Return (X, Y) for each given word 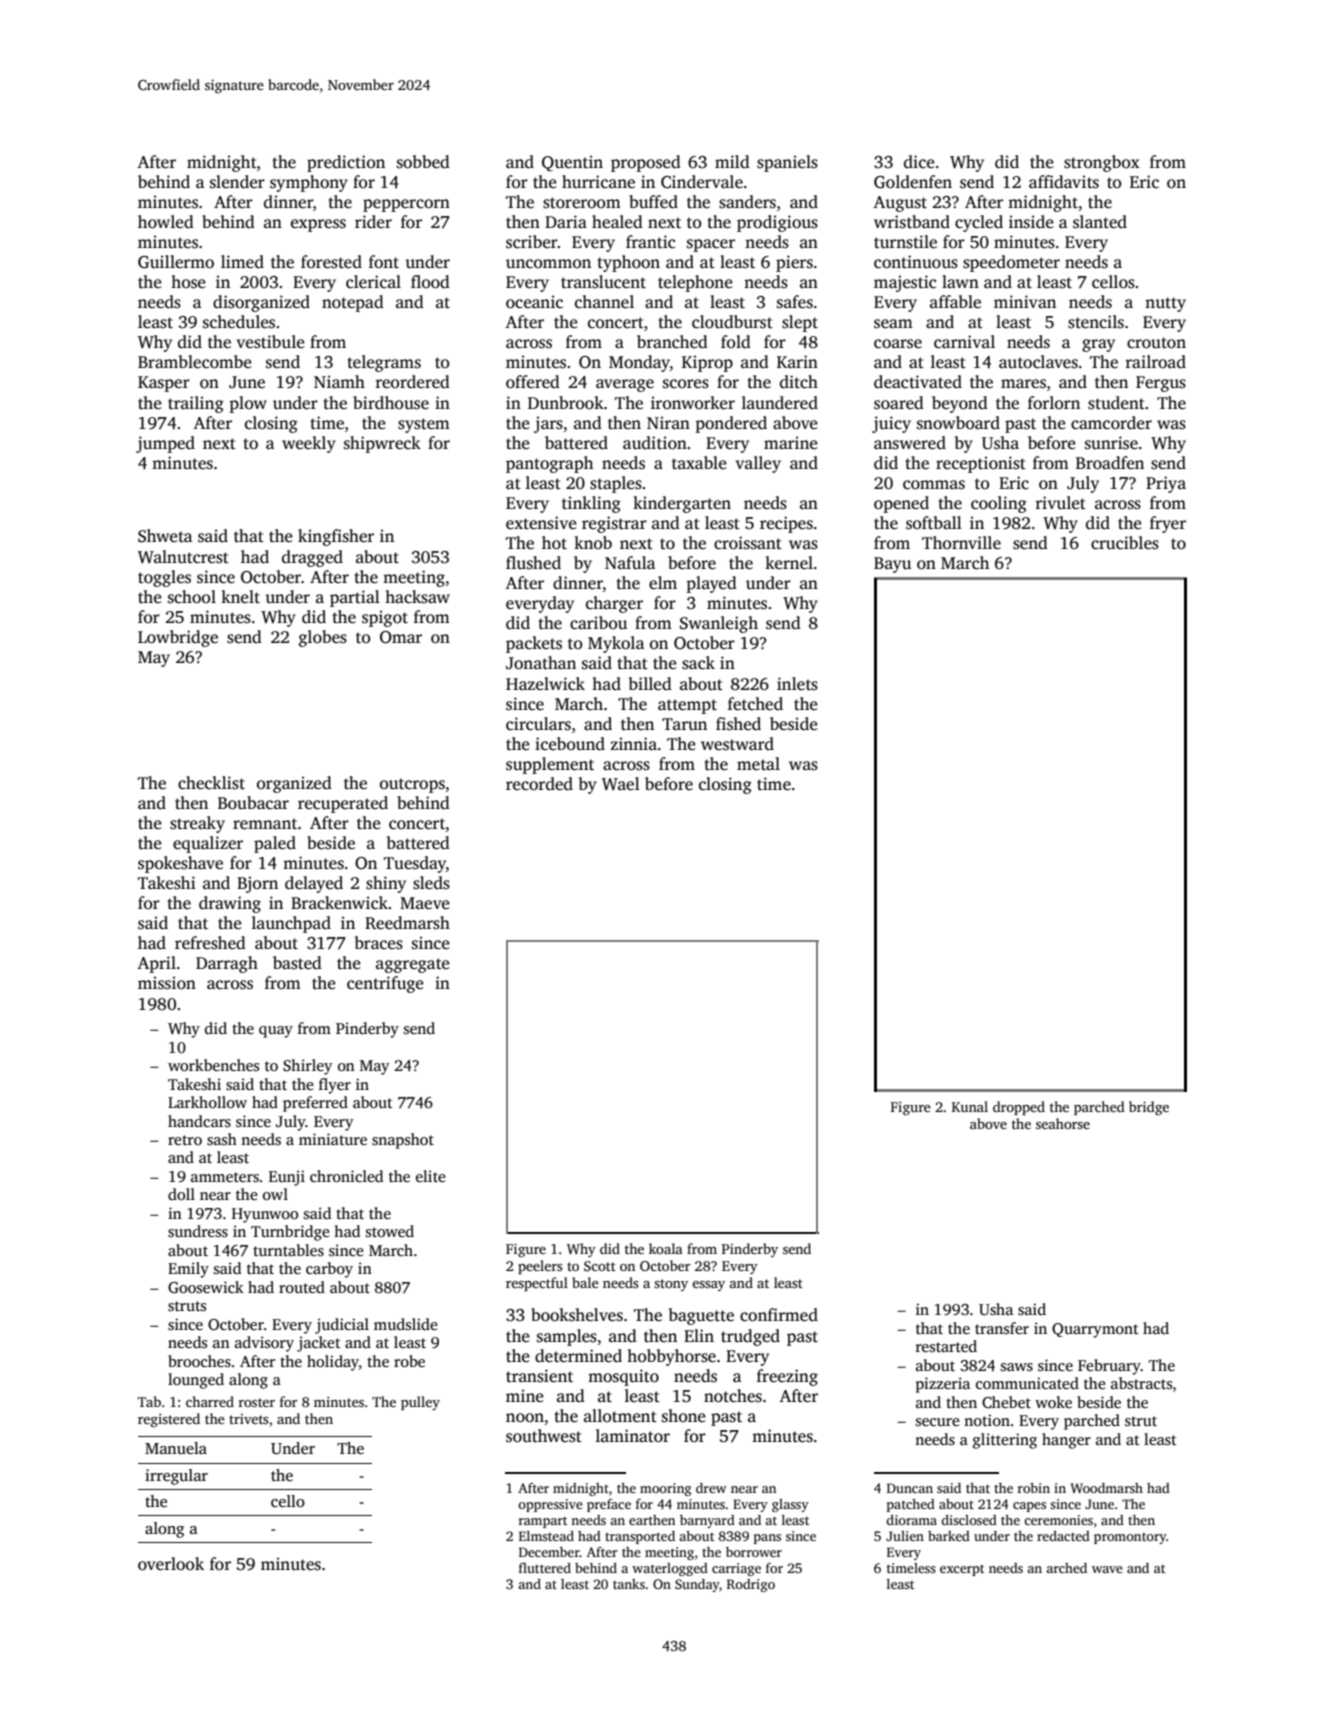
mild (732, 161)
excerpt (962, 1570)
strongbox (1102, 163)
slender (237, 182)
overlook (171, 1564)
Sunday (697, 1585)
